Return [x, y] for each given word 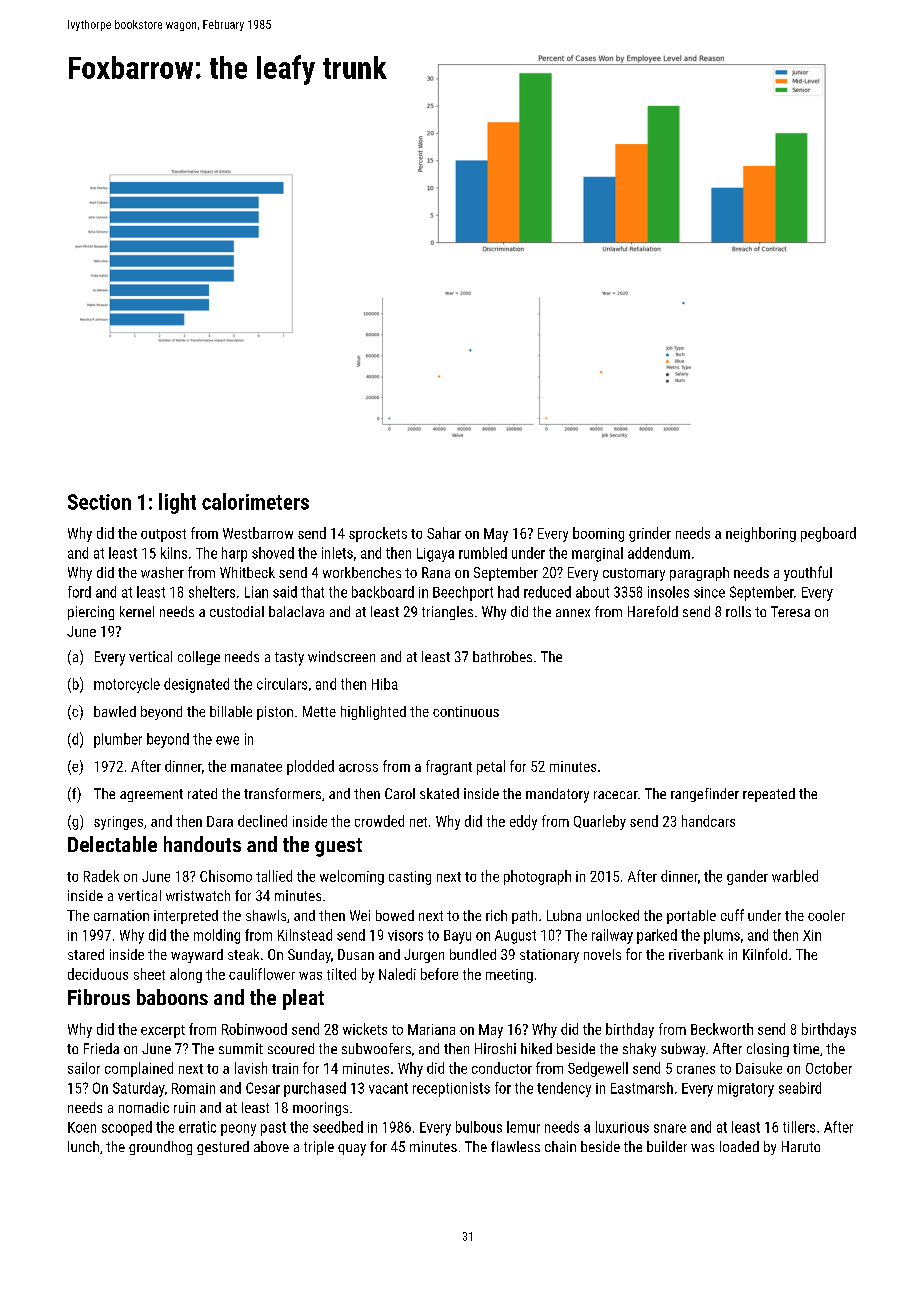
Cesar [263, 1088]
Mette [319, 711]
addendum [659, 553]
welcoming [352, 877]
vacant [388, 1088]
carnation [121, 915]
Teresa [790, 611]
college [199, 658]
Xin [812, 935]
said [285, 592]
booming [598, 534]
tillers [799, 1127]
